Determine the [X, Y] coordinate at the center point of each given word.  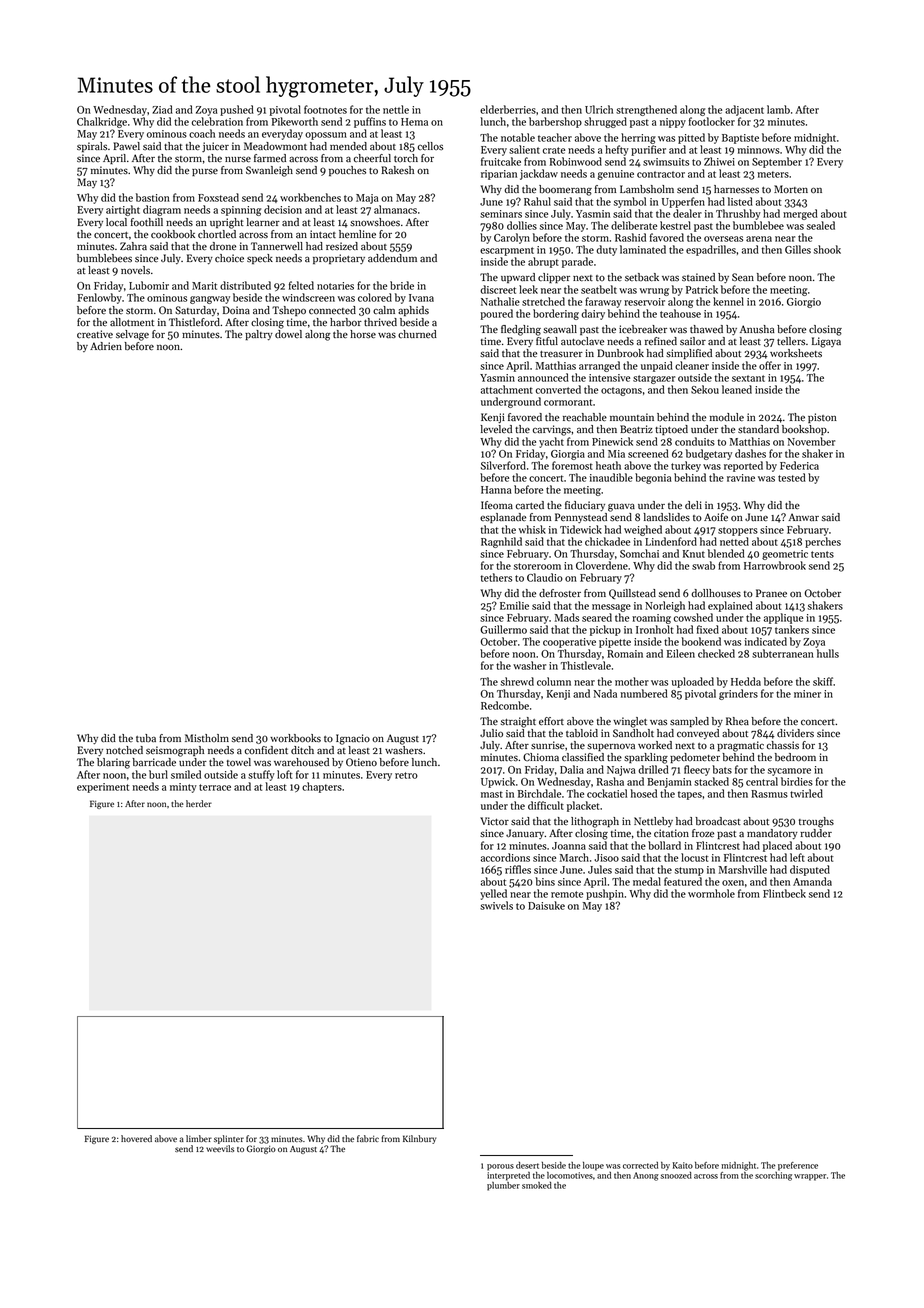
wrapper [810, 1177]
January [525, 834]
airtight [123, 210]
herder [199, 803]
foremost [572, 465]
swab [703, 565]
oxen [733, 883]
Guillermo [503, 629]
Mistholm [207, 738]
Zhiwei [719, 161]
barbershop [555, 122]
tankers [792, 629]
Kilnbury [419, 1139]
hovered [136, 1138]
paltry [259, 335]
